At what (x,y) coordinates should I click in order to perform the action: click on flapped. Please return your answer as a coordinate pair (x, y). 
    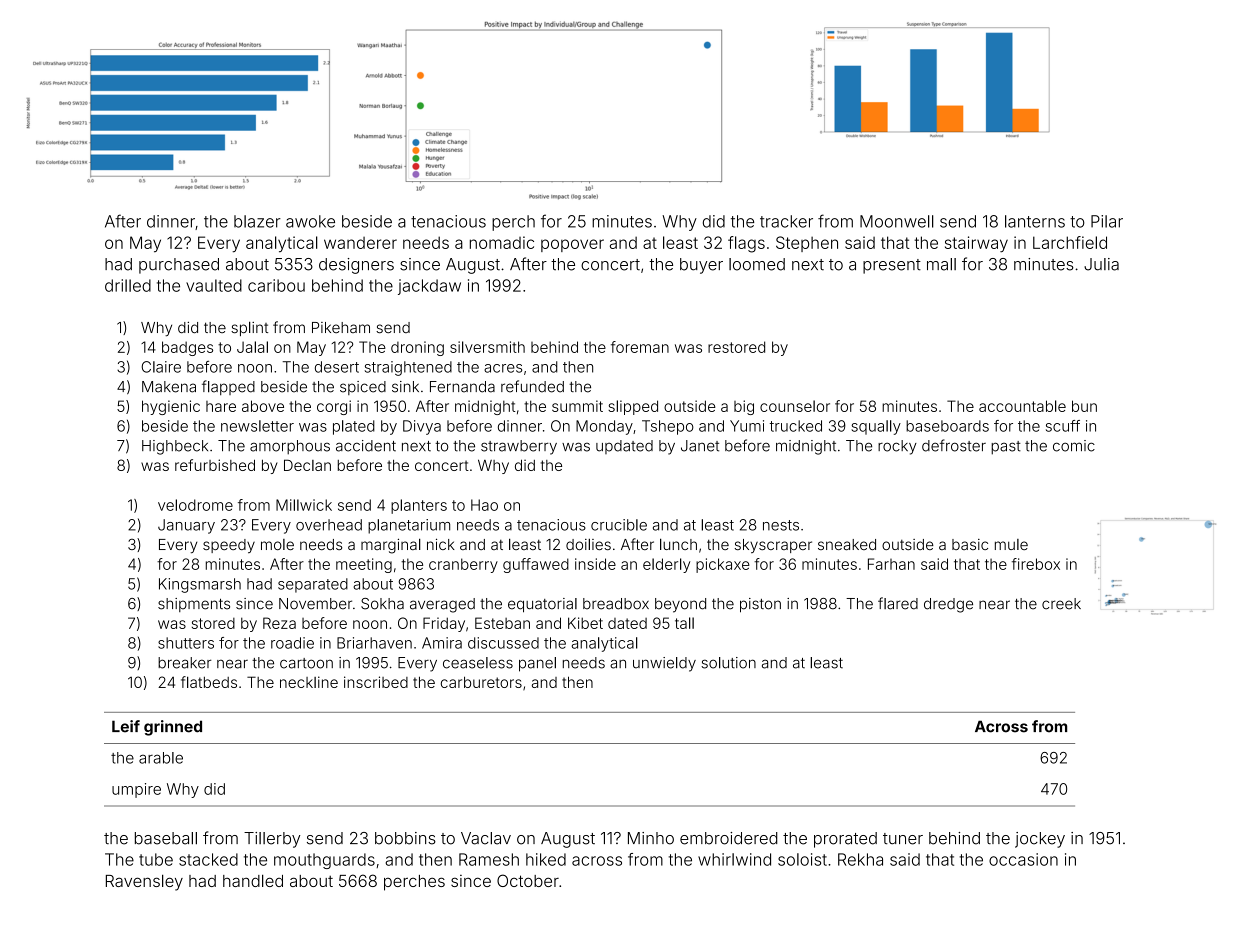
    Looking at the image, I should click on (228, 387).
